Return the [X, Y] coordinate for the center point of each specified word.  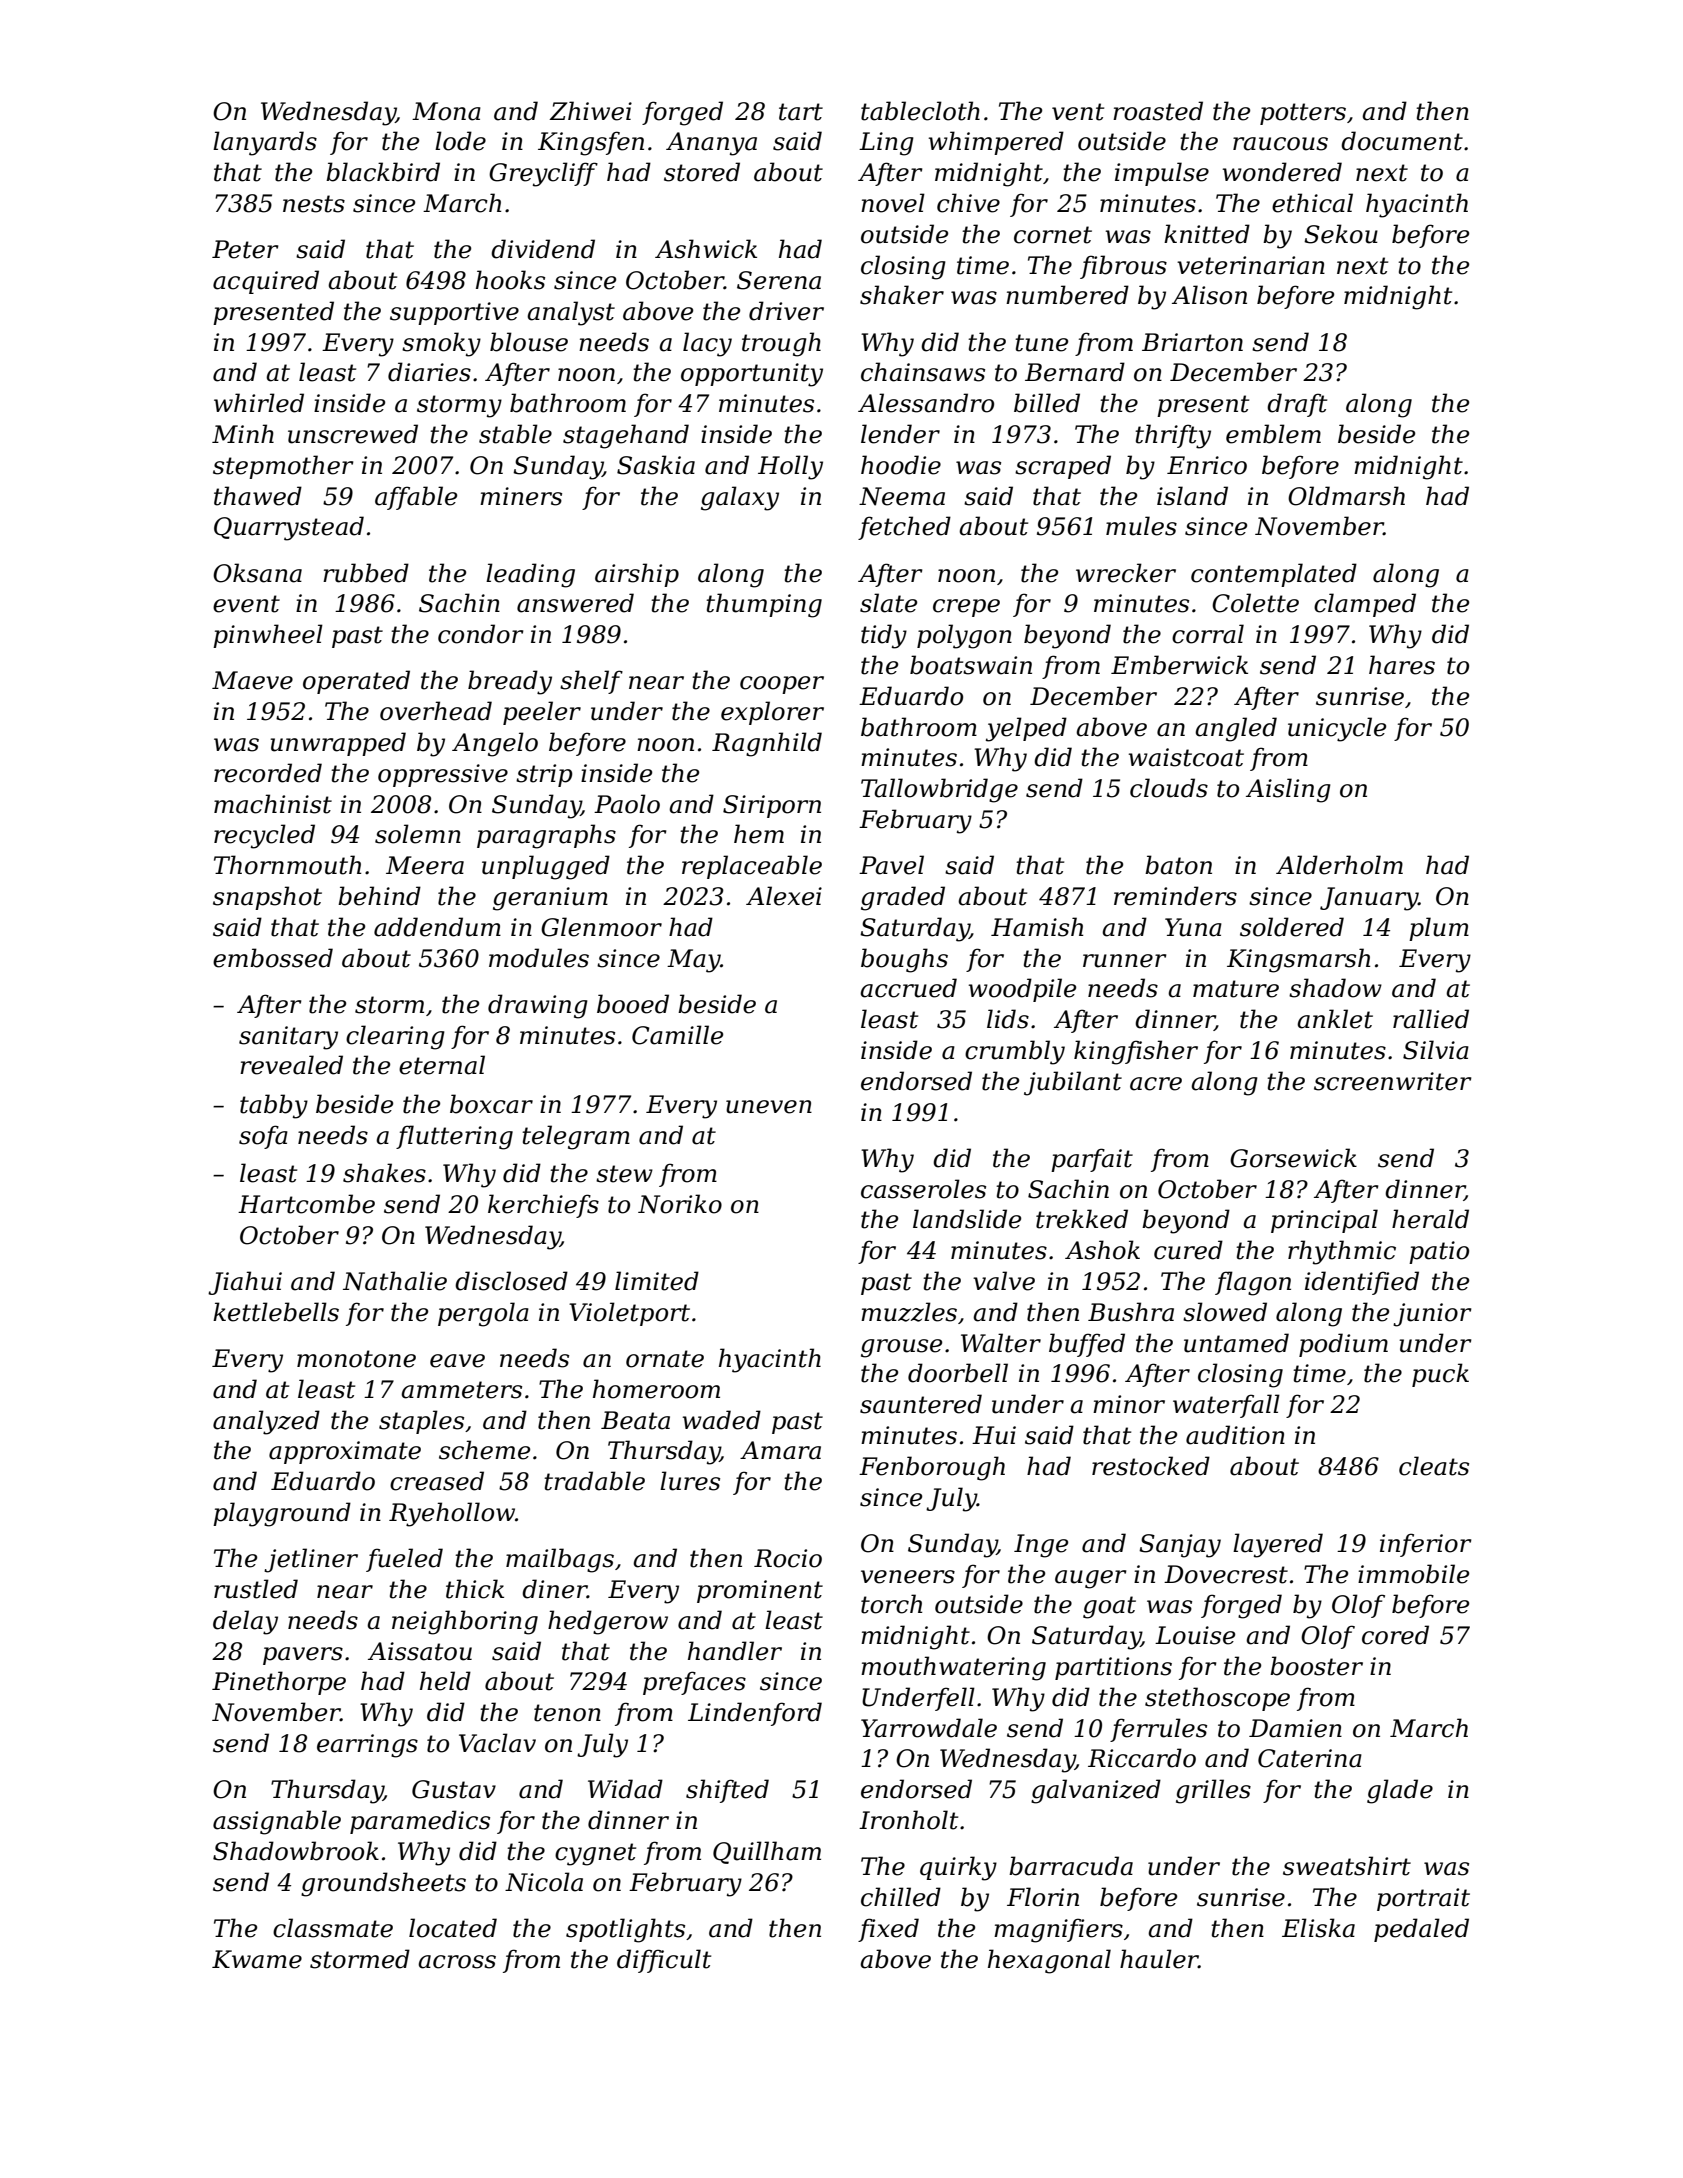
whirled [259, 403]
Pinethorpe [279, 1683]
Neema [902, 496]
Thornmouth [287, 865]
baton [1178, 865]
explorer [772, 713]
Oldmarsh [1346, 496]
